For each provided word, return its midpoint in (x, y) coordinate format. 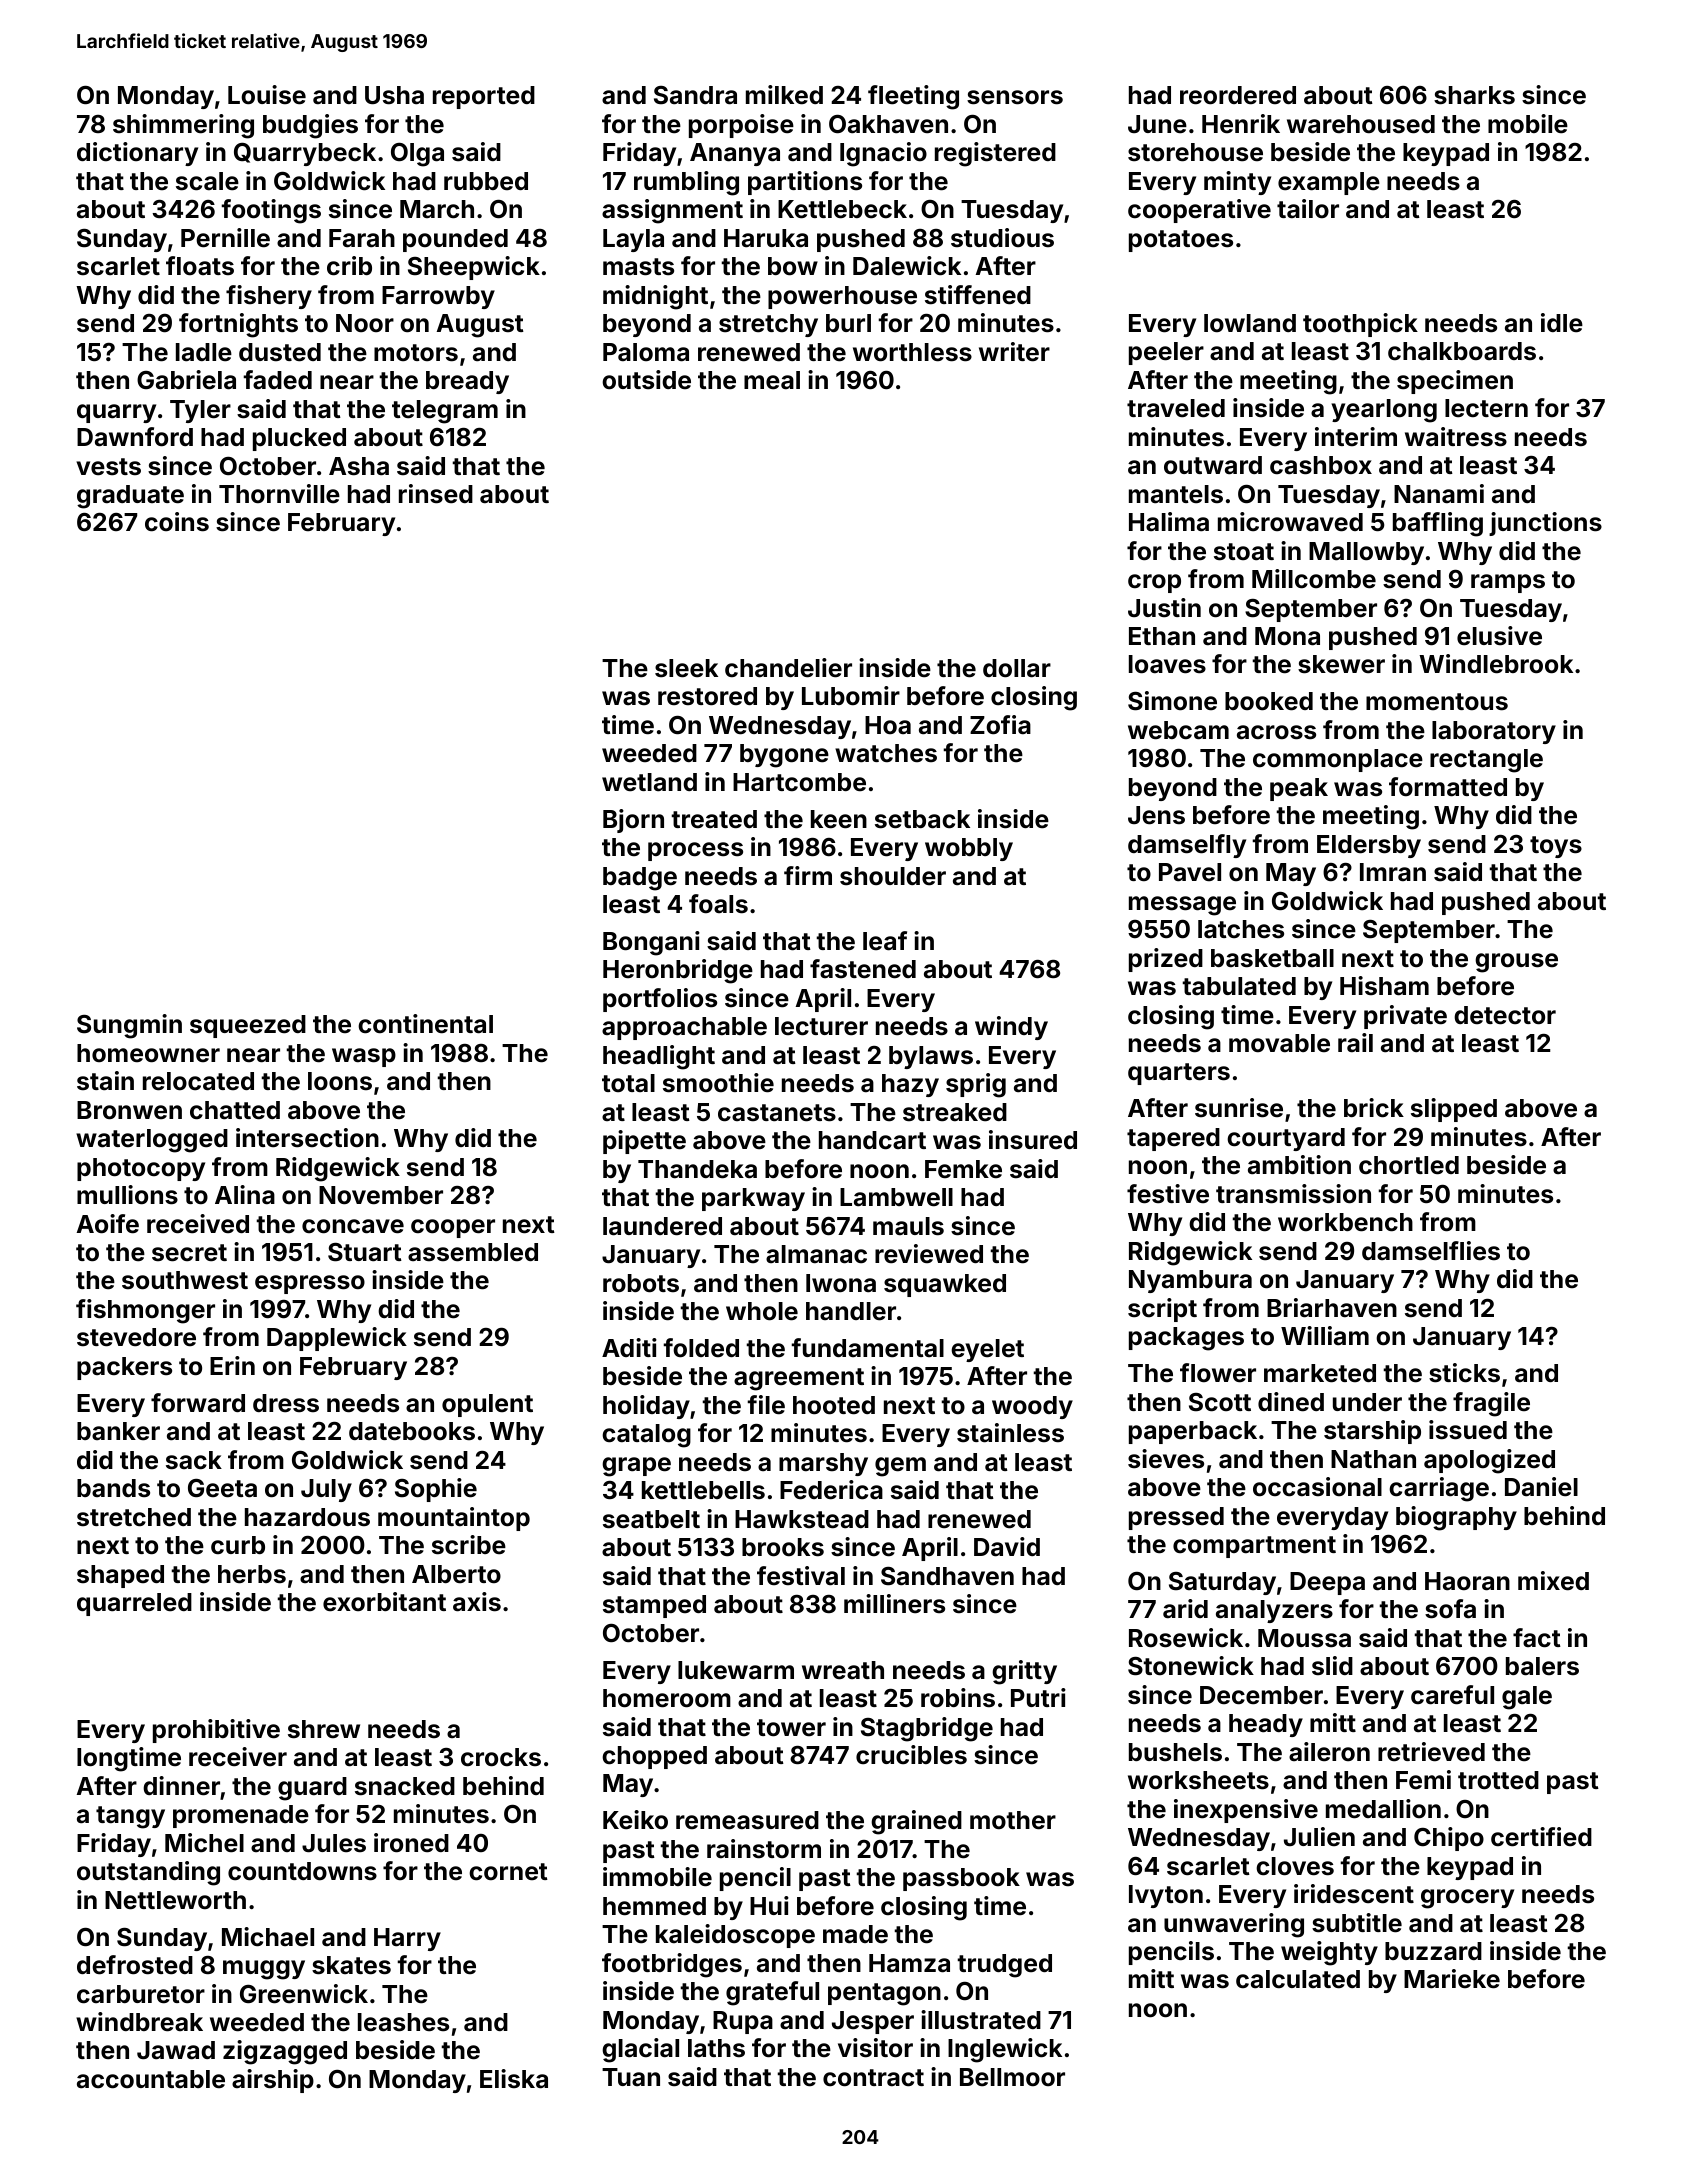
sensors (1015, 97)
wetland (649, 782)
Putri (1038, 1697)
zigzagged (285, 2052)
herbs (252, 1574)
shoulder (893, 876)
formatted (1448, 787)
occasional (1317, 1487)
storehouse (1195, 152)
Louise (267, 95)
